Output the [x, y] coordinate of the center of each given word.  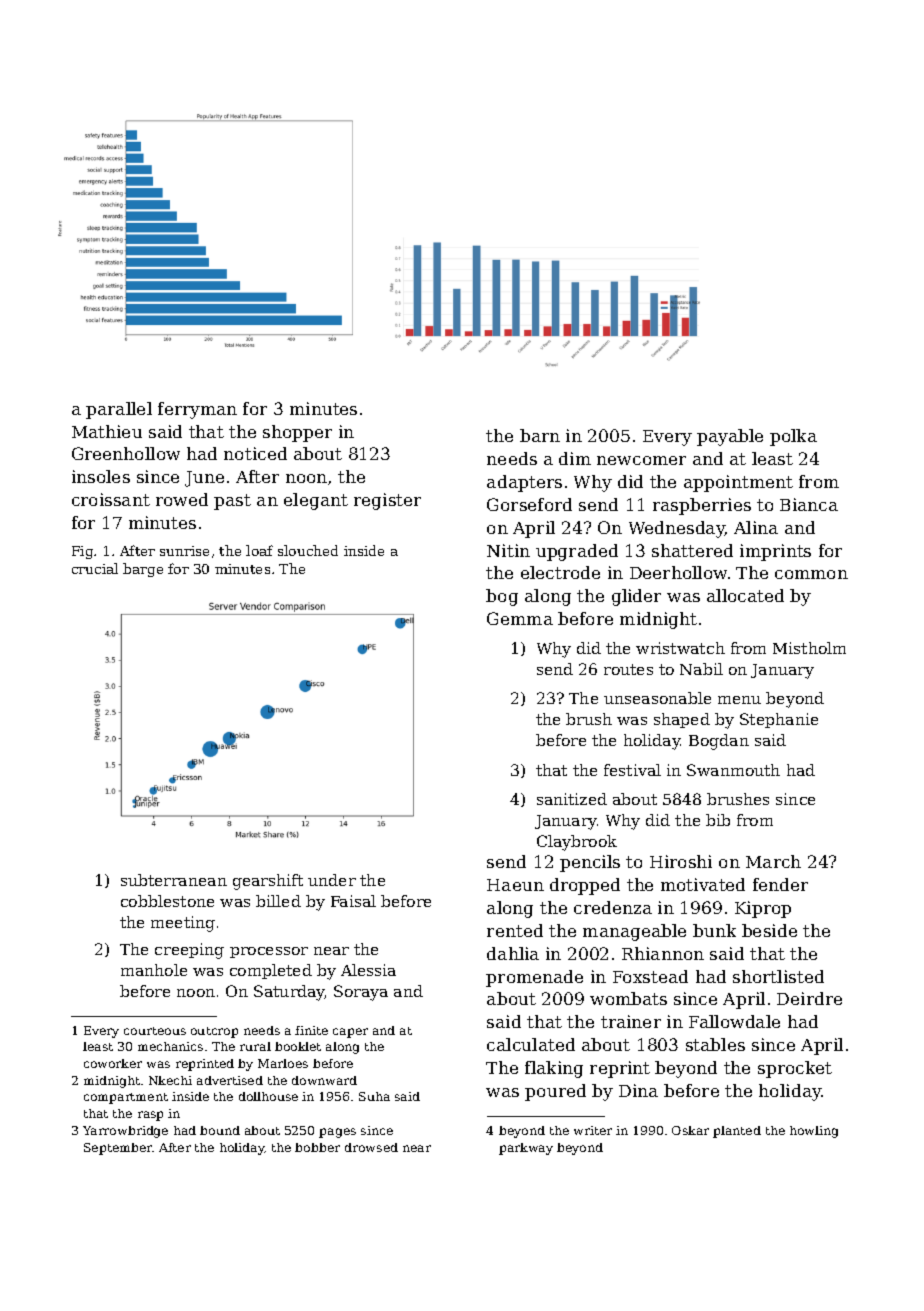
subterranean [174, 880]
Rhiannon [663, 953]
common [811, 574]
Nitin [508, 550]
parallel [119, 410]
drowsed [371, 1147]
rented [515, 930]
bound [220, 1130]
